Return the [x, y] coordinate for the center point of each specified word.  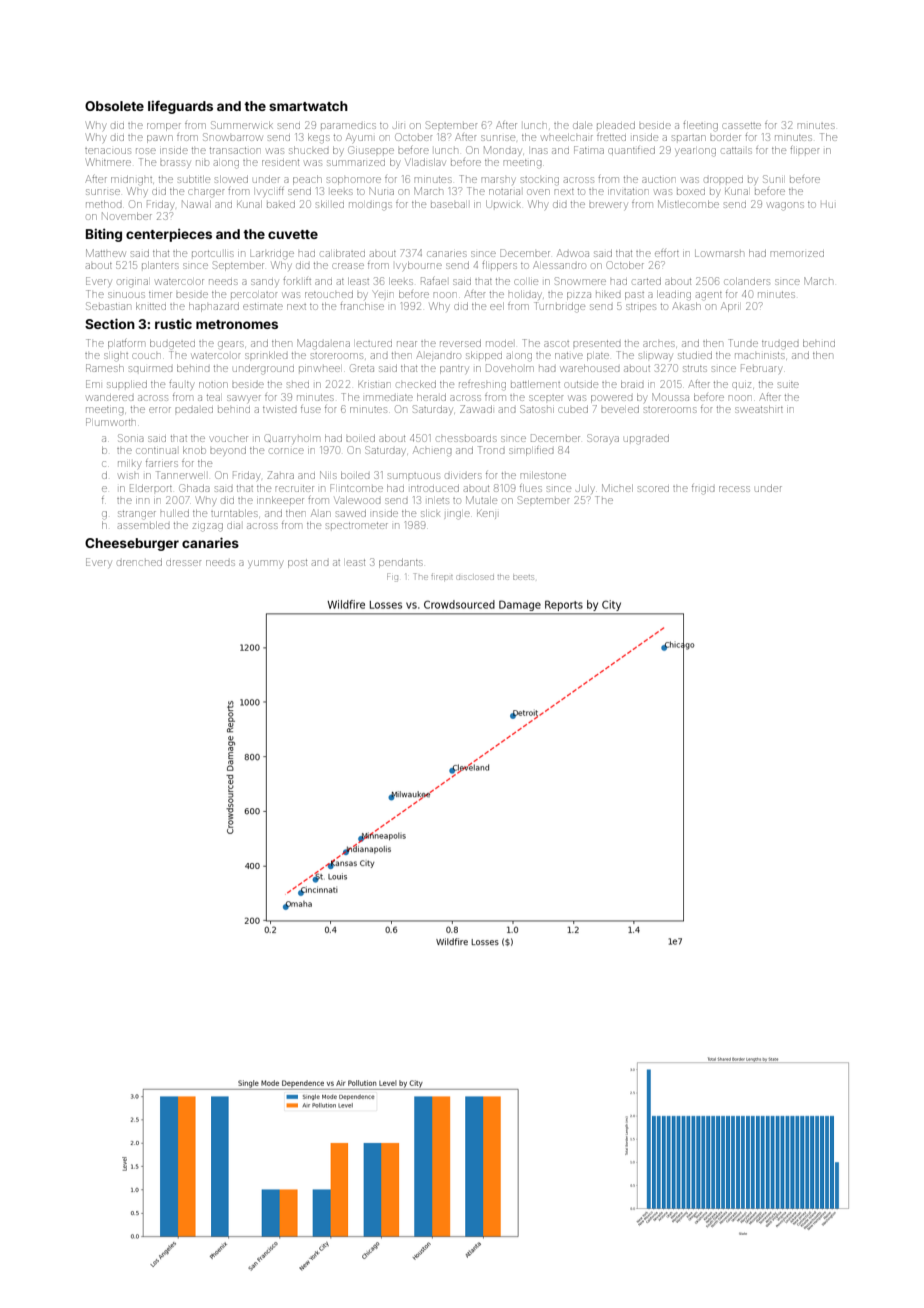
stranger [137, 515]
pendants [401, 563]
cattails [737, 151]
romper [164, 127]
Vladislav [425, 162]
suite [788, 385]
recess [734, 489]
